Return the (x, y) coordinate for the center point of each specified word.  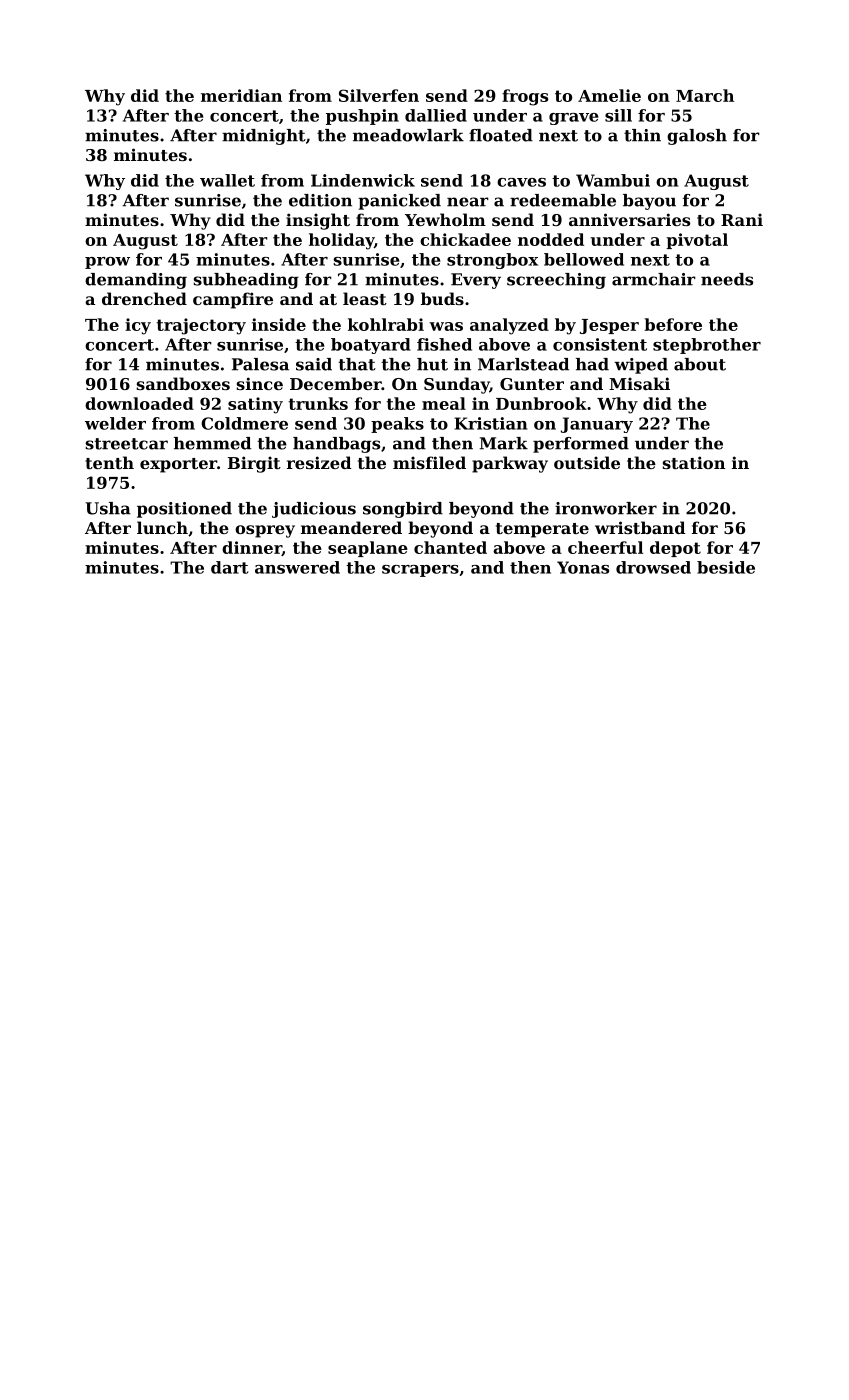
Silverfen (379, 95)
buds (442, 298)
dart (229, 567)
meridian (241, 95)
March (705, 95)
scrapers (420, 571)
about (700, 364)
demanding (136, 281)
